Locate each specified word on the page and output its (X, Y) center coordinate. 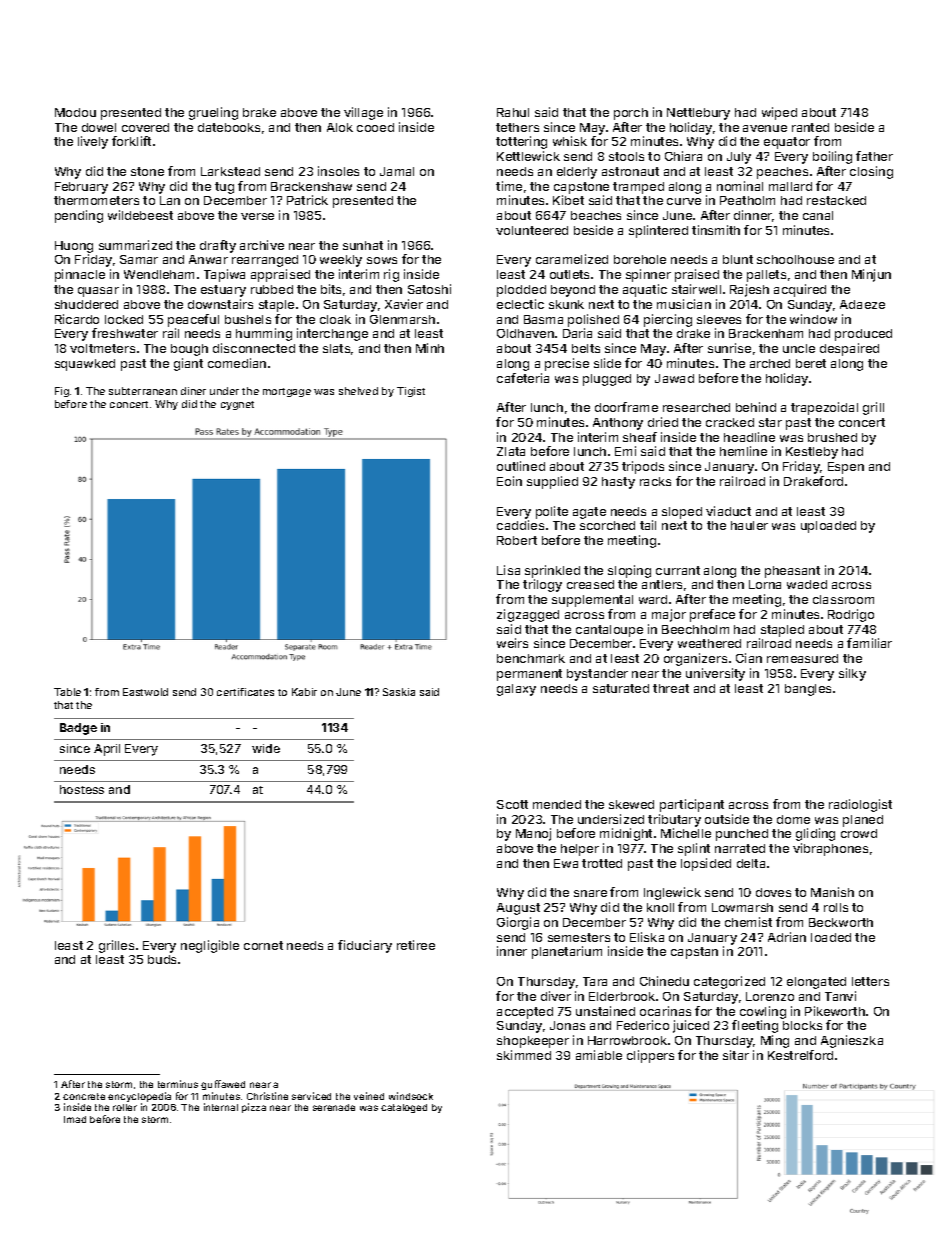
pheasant (792, 572)
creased (590, 584)
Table (67, 692)
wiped (779, 113)
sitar (736, 1055)
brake (259, 112)
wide (266, 748)
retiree (416, 945)
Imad (75, 1119)
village (363, 113)
